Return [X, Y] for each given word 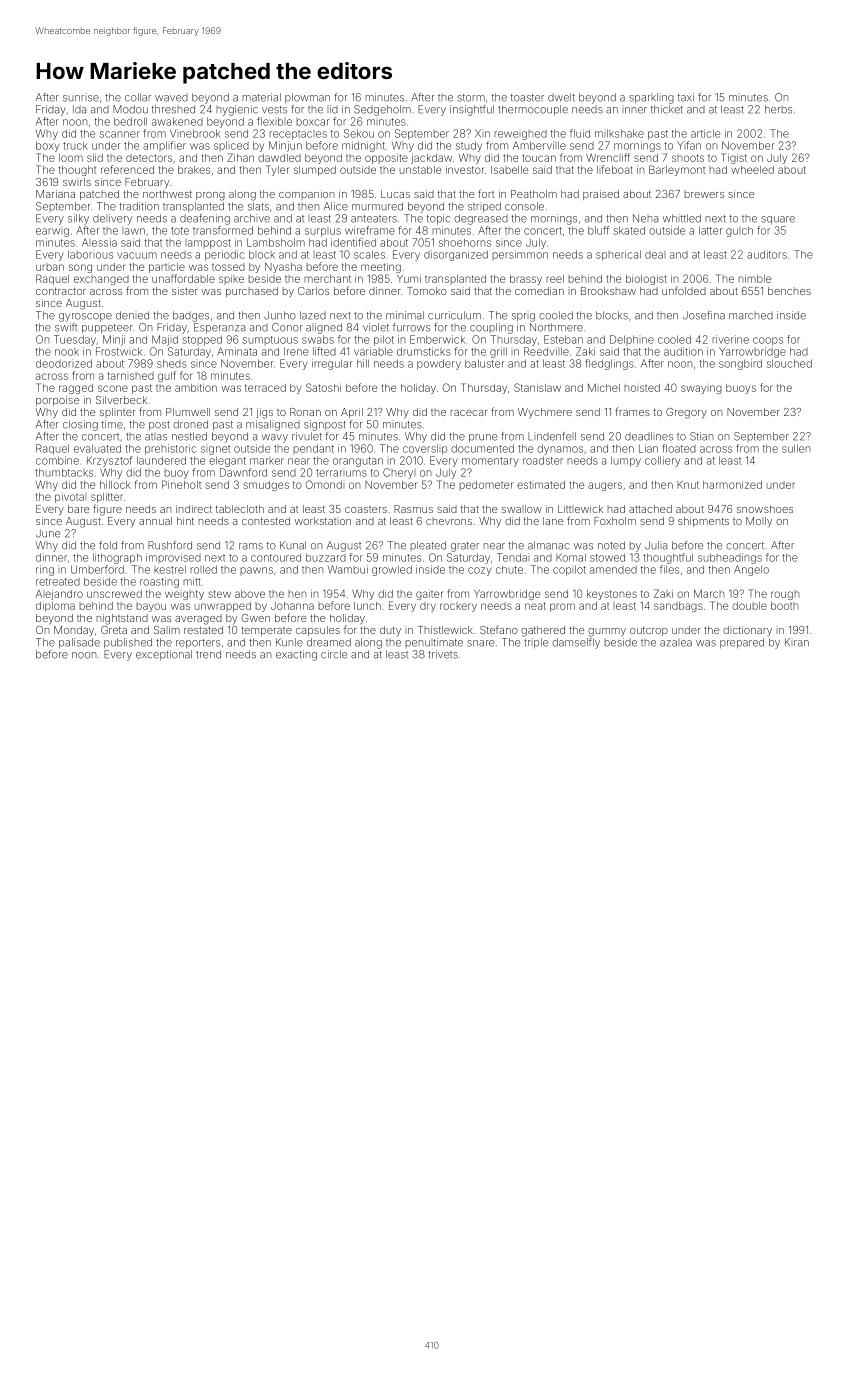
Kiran [797, 642]
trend [208, 654]
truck [75, 145]
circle [334, 654]
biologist [646, 280]
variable [373, 351]
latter [710, 230]
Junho [280, 315]
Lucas [395, 194]
